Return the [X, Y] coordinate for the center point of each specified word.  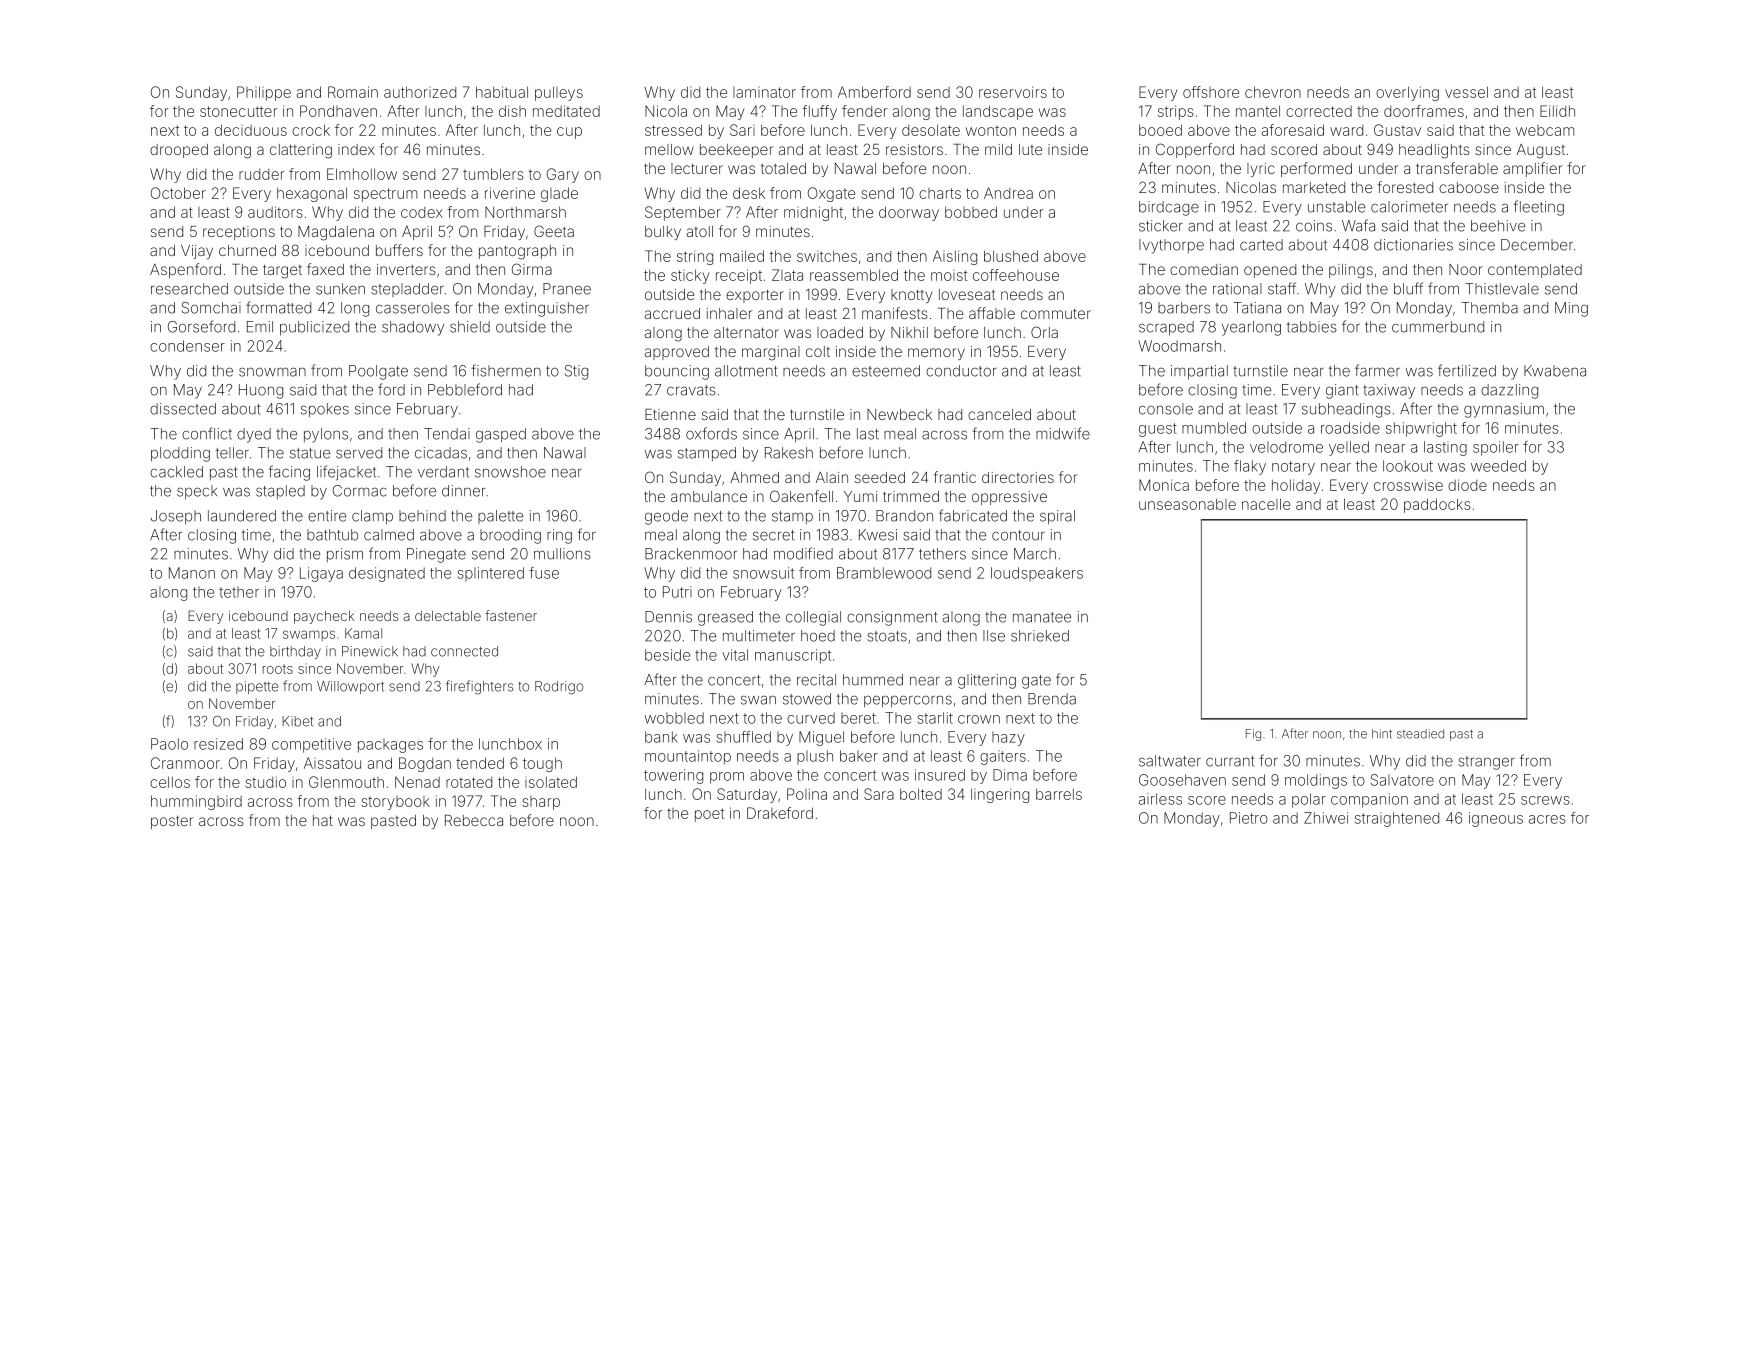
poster [172, 822]
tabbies [1312, 327]
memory [936, 354]
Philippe [264, 93]
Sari [742, 130]
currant [1230, 761]
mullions [562, 554]
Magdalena [336, 233]
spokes [325, 410]
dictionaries [1413, 245]
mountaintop [688, 757]
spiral [1057, 517]
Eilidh [1557, 111]
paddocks [1437, 505]
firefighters [480, 687]
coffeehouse [1016, 275]
